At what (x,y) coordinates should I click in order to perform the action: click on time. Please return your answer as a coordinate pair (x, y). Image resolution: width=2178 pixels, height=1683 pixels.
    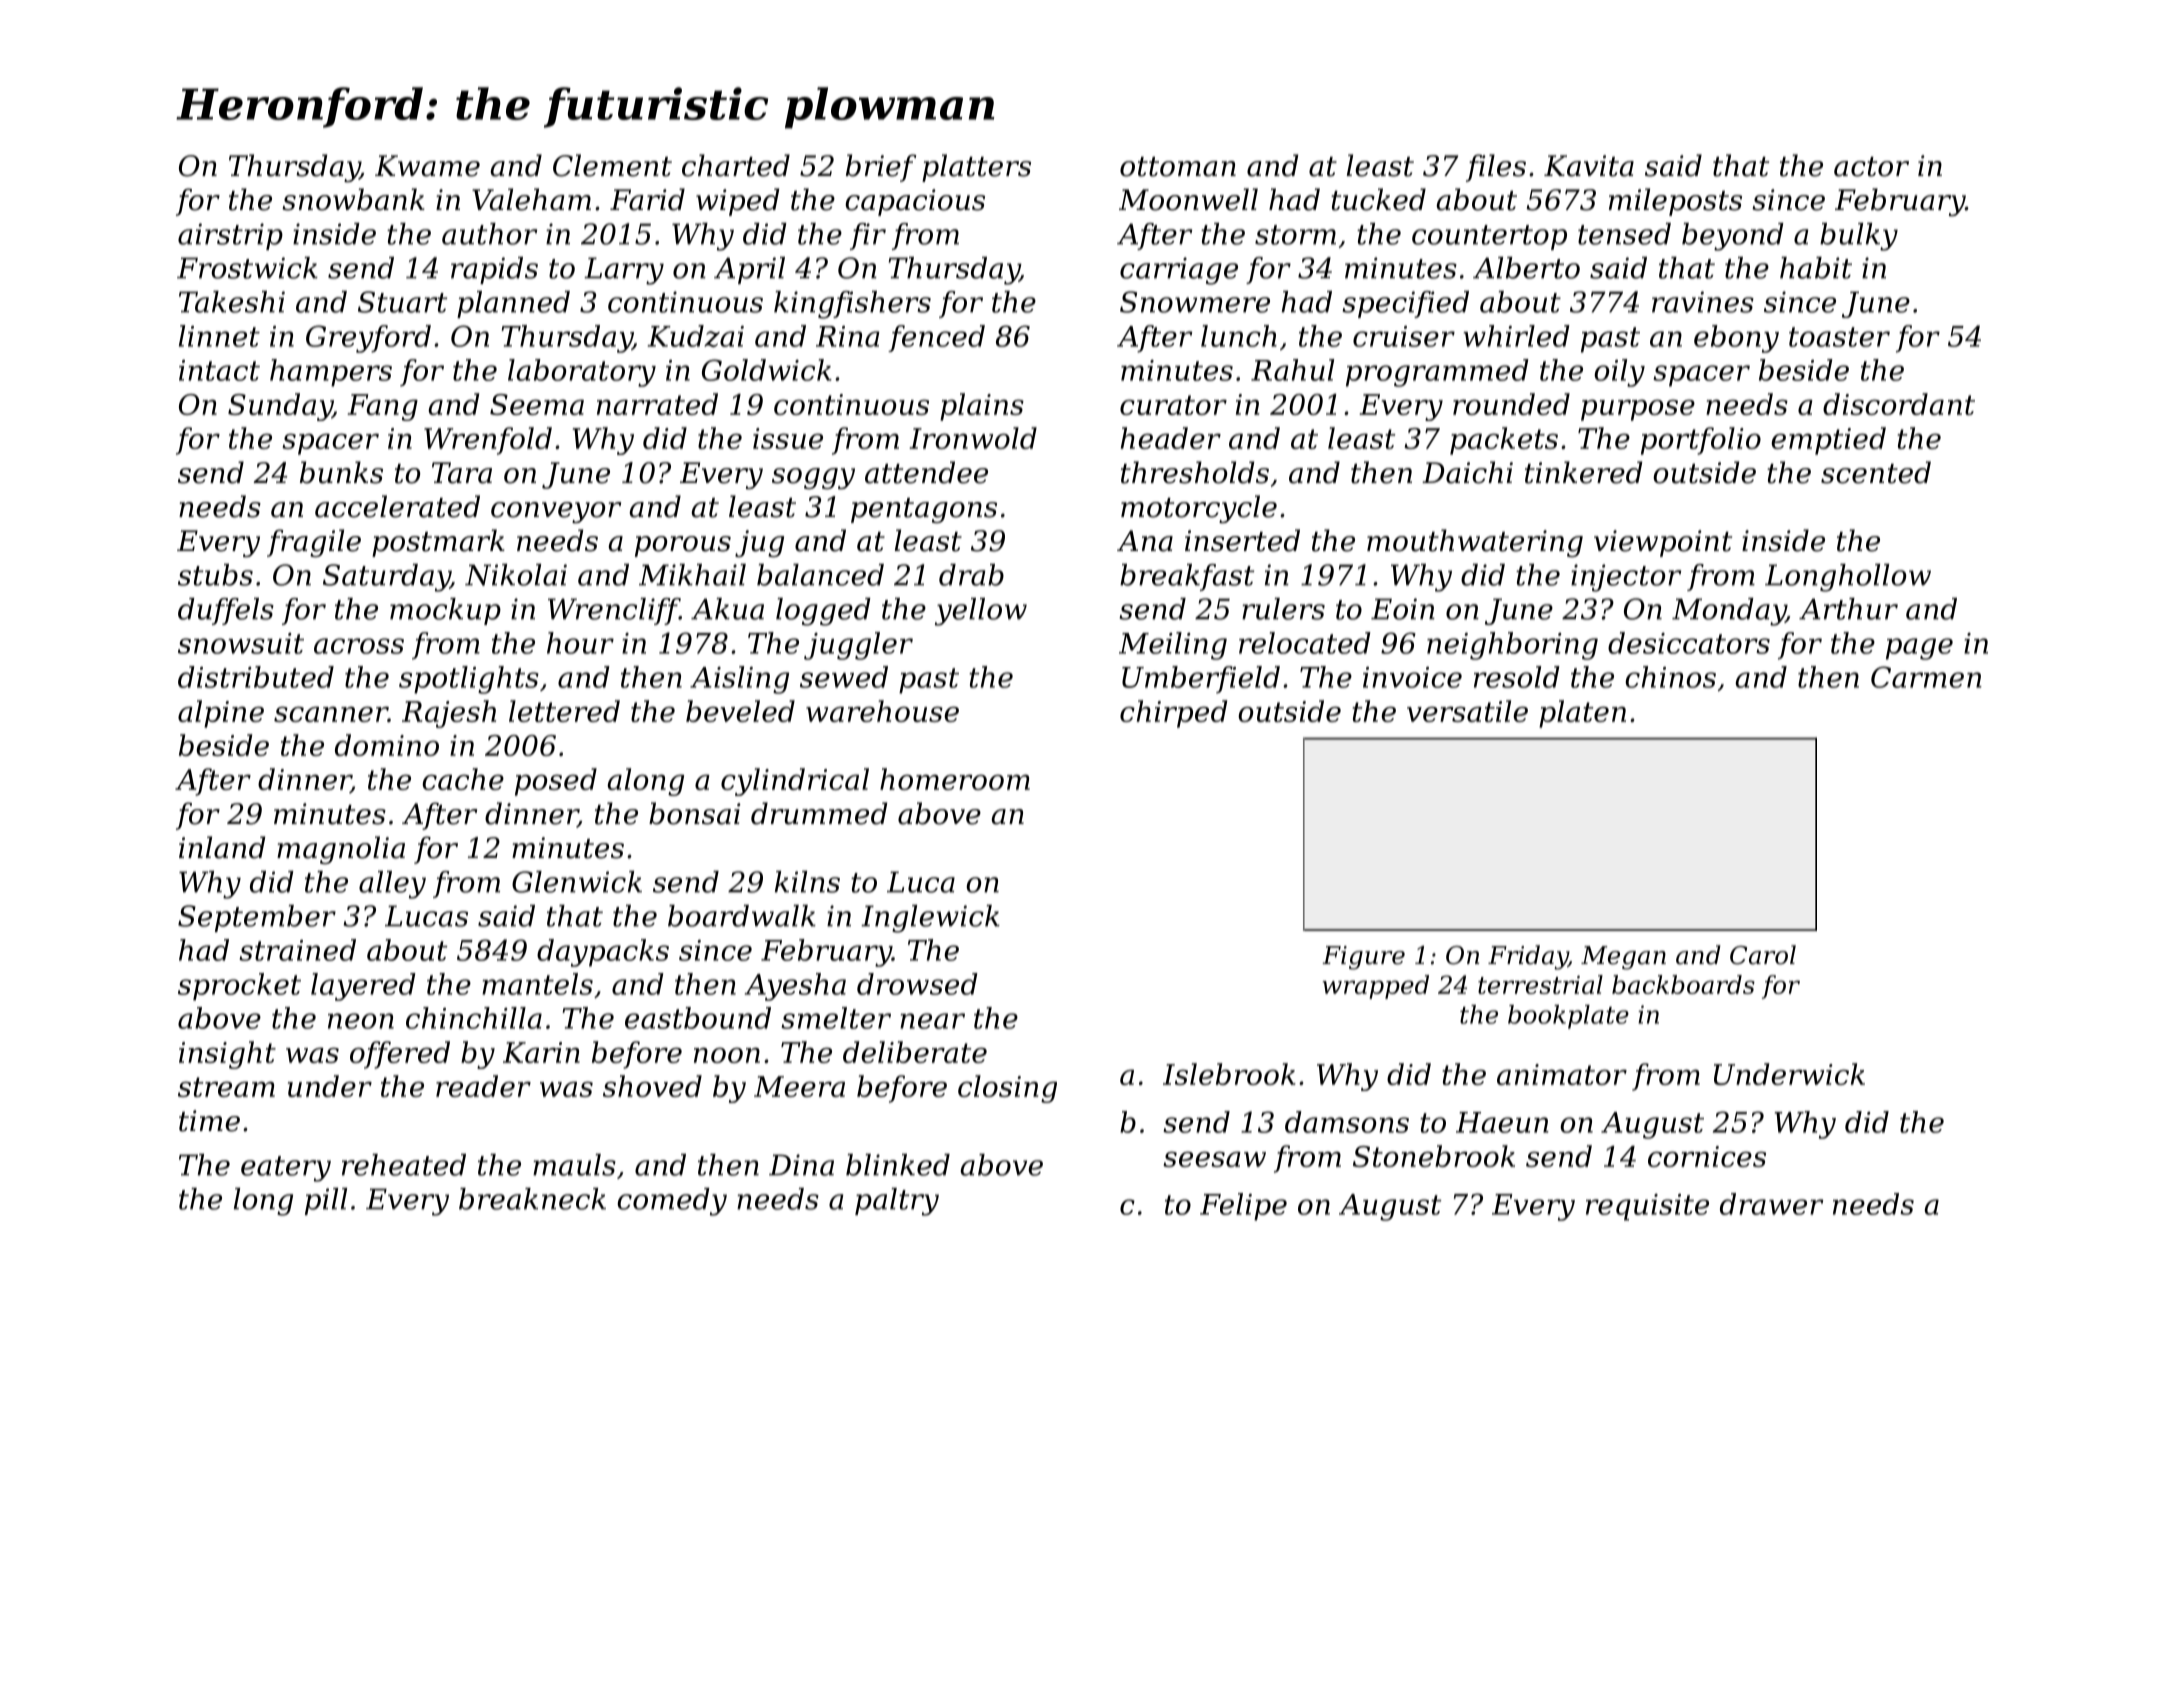
    Looking at the image, I should click on (209, 1121).
